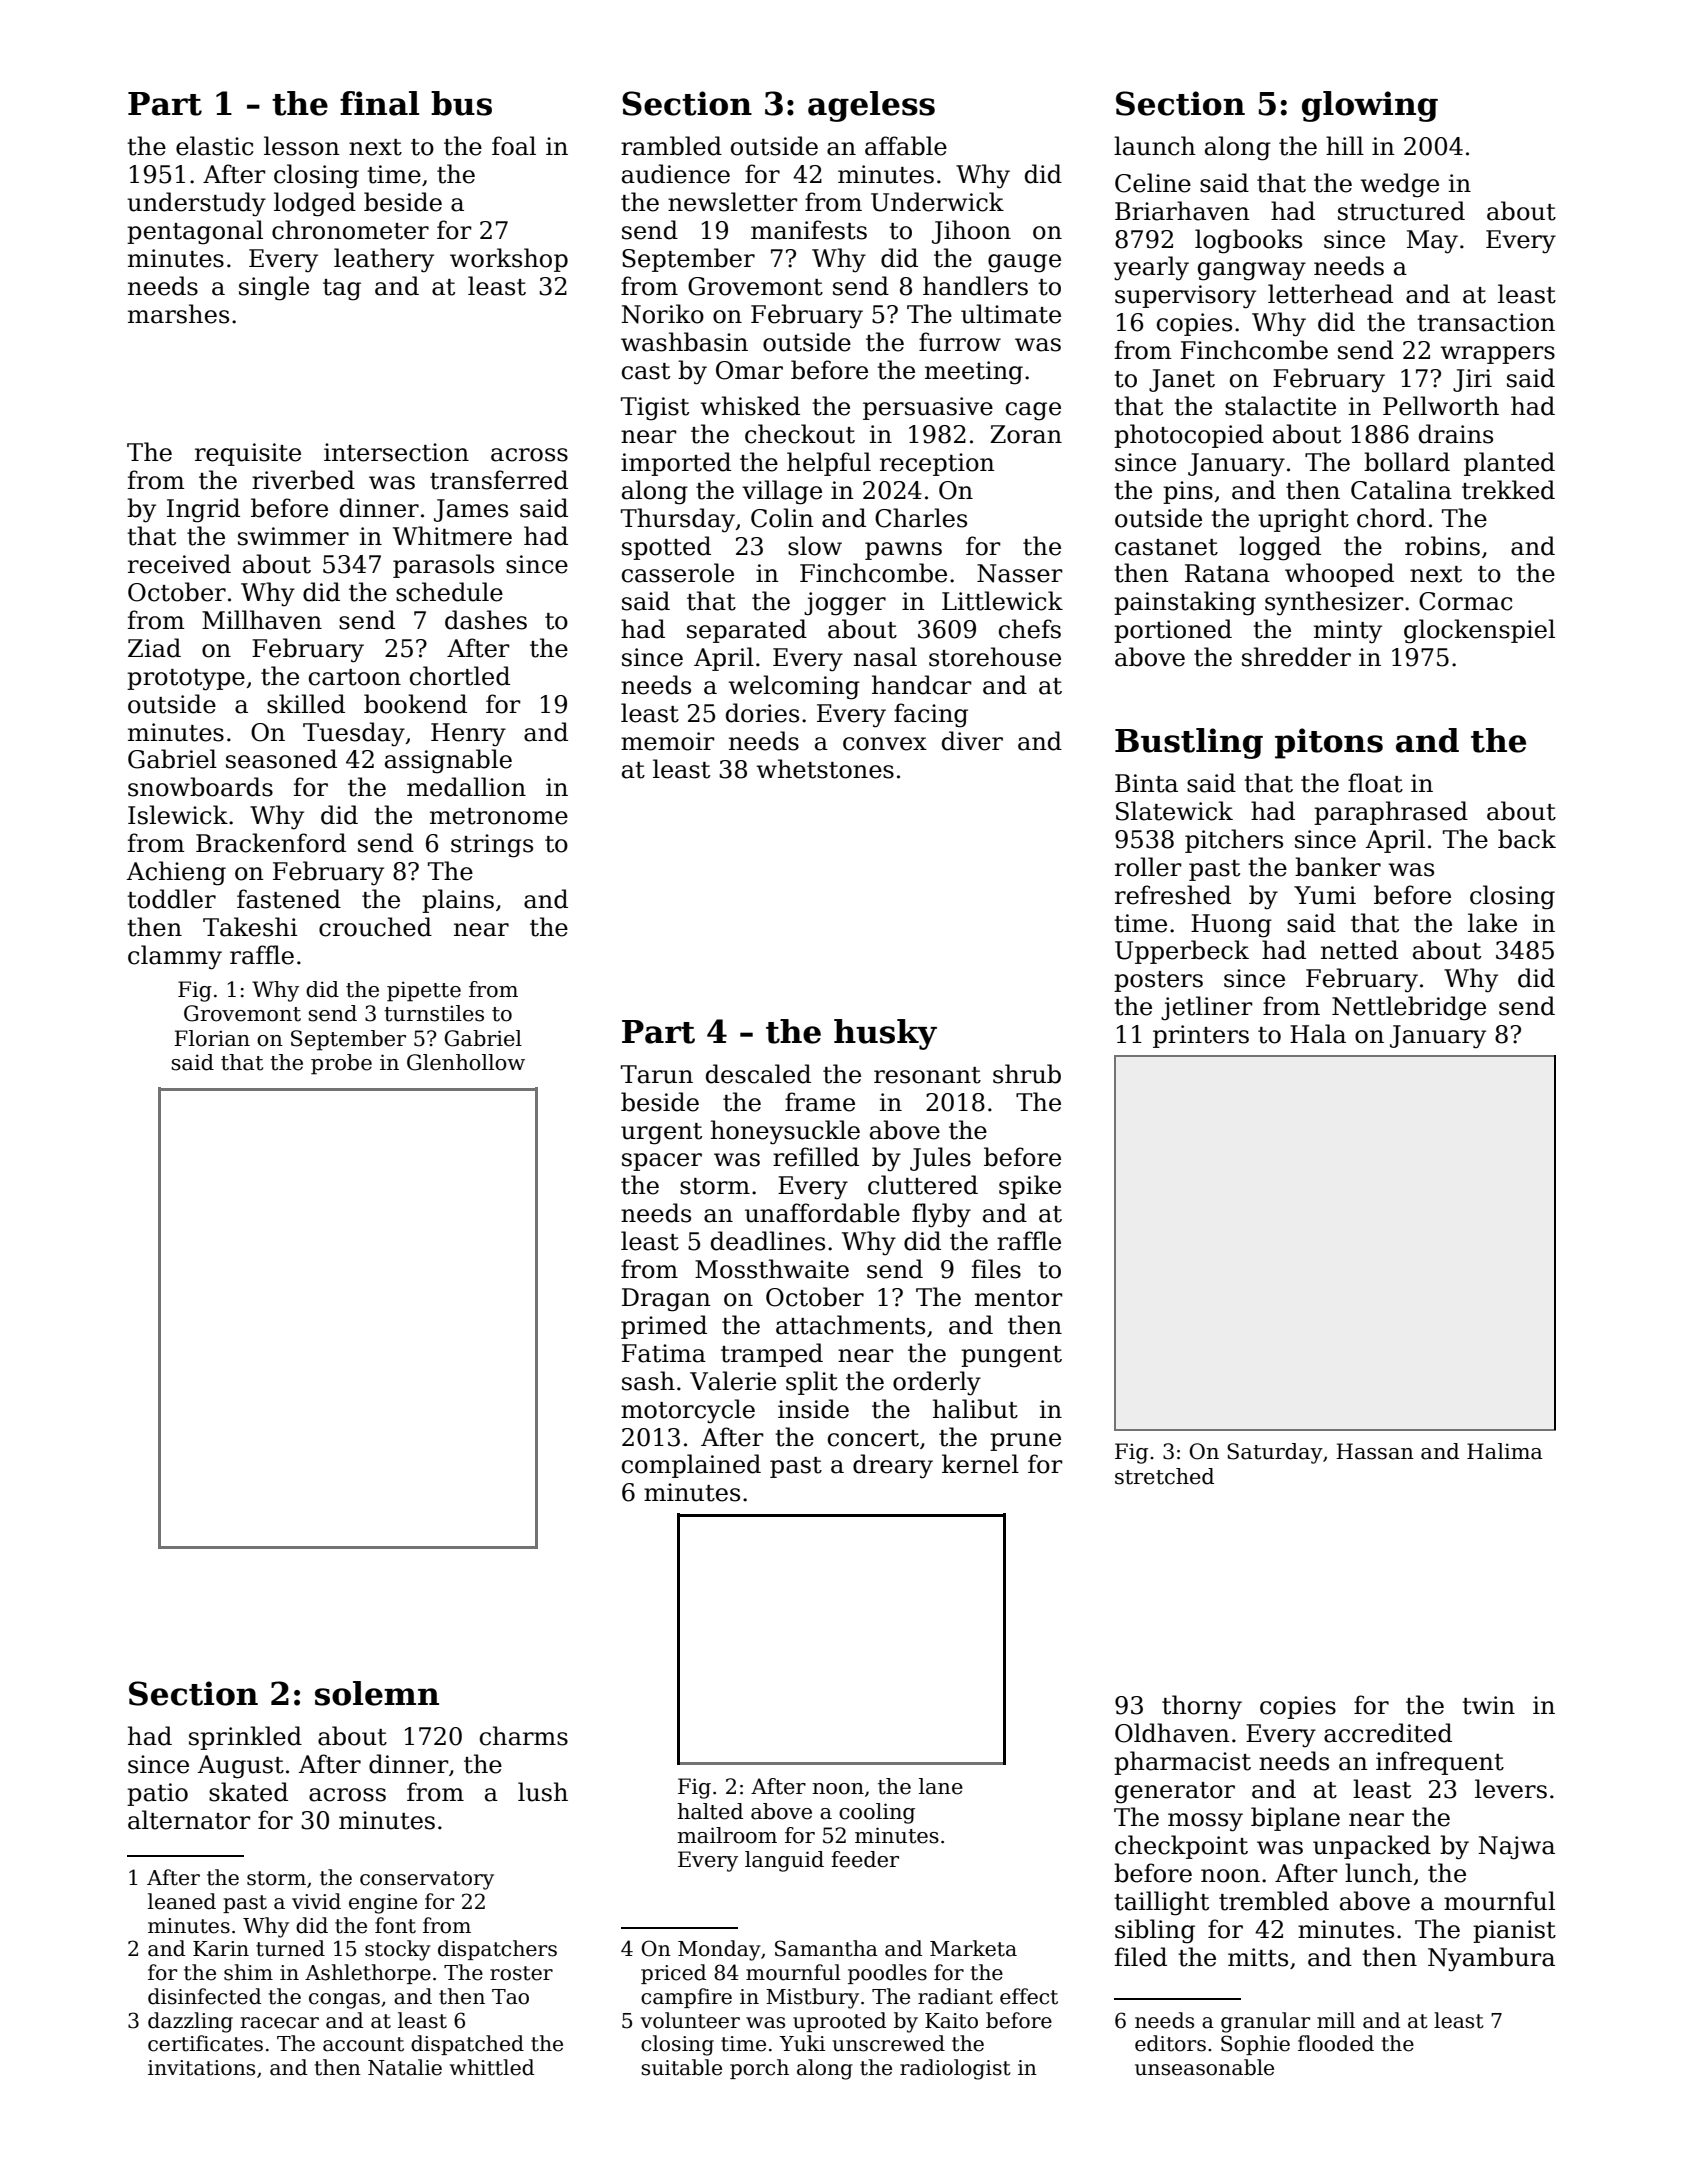 The width and height of the screenshot is (1683, 2178). What do you see at coordinates (893, 1466) in the screenshot?
I see `dreary` at bounding box center [893, 1466].
